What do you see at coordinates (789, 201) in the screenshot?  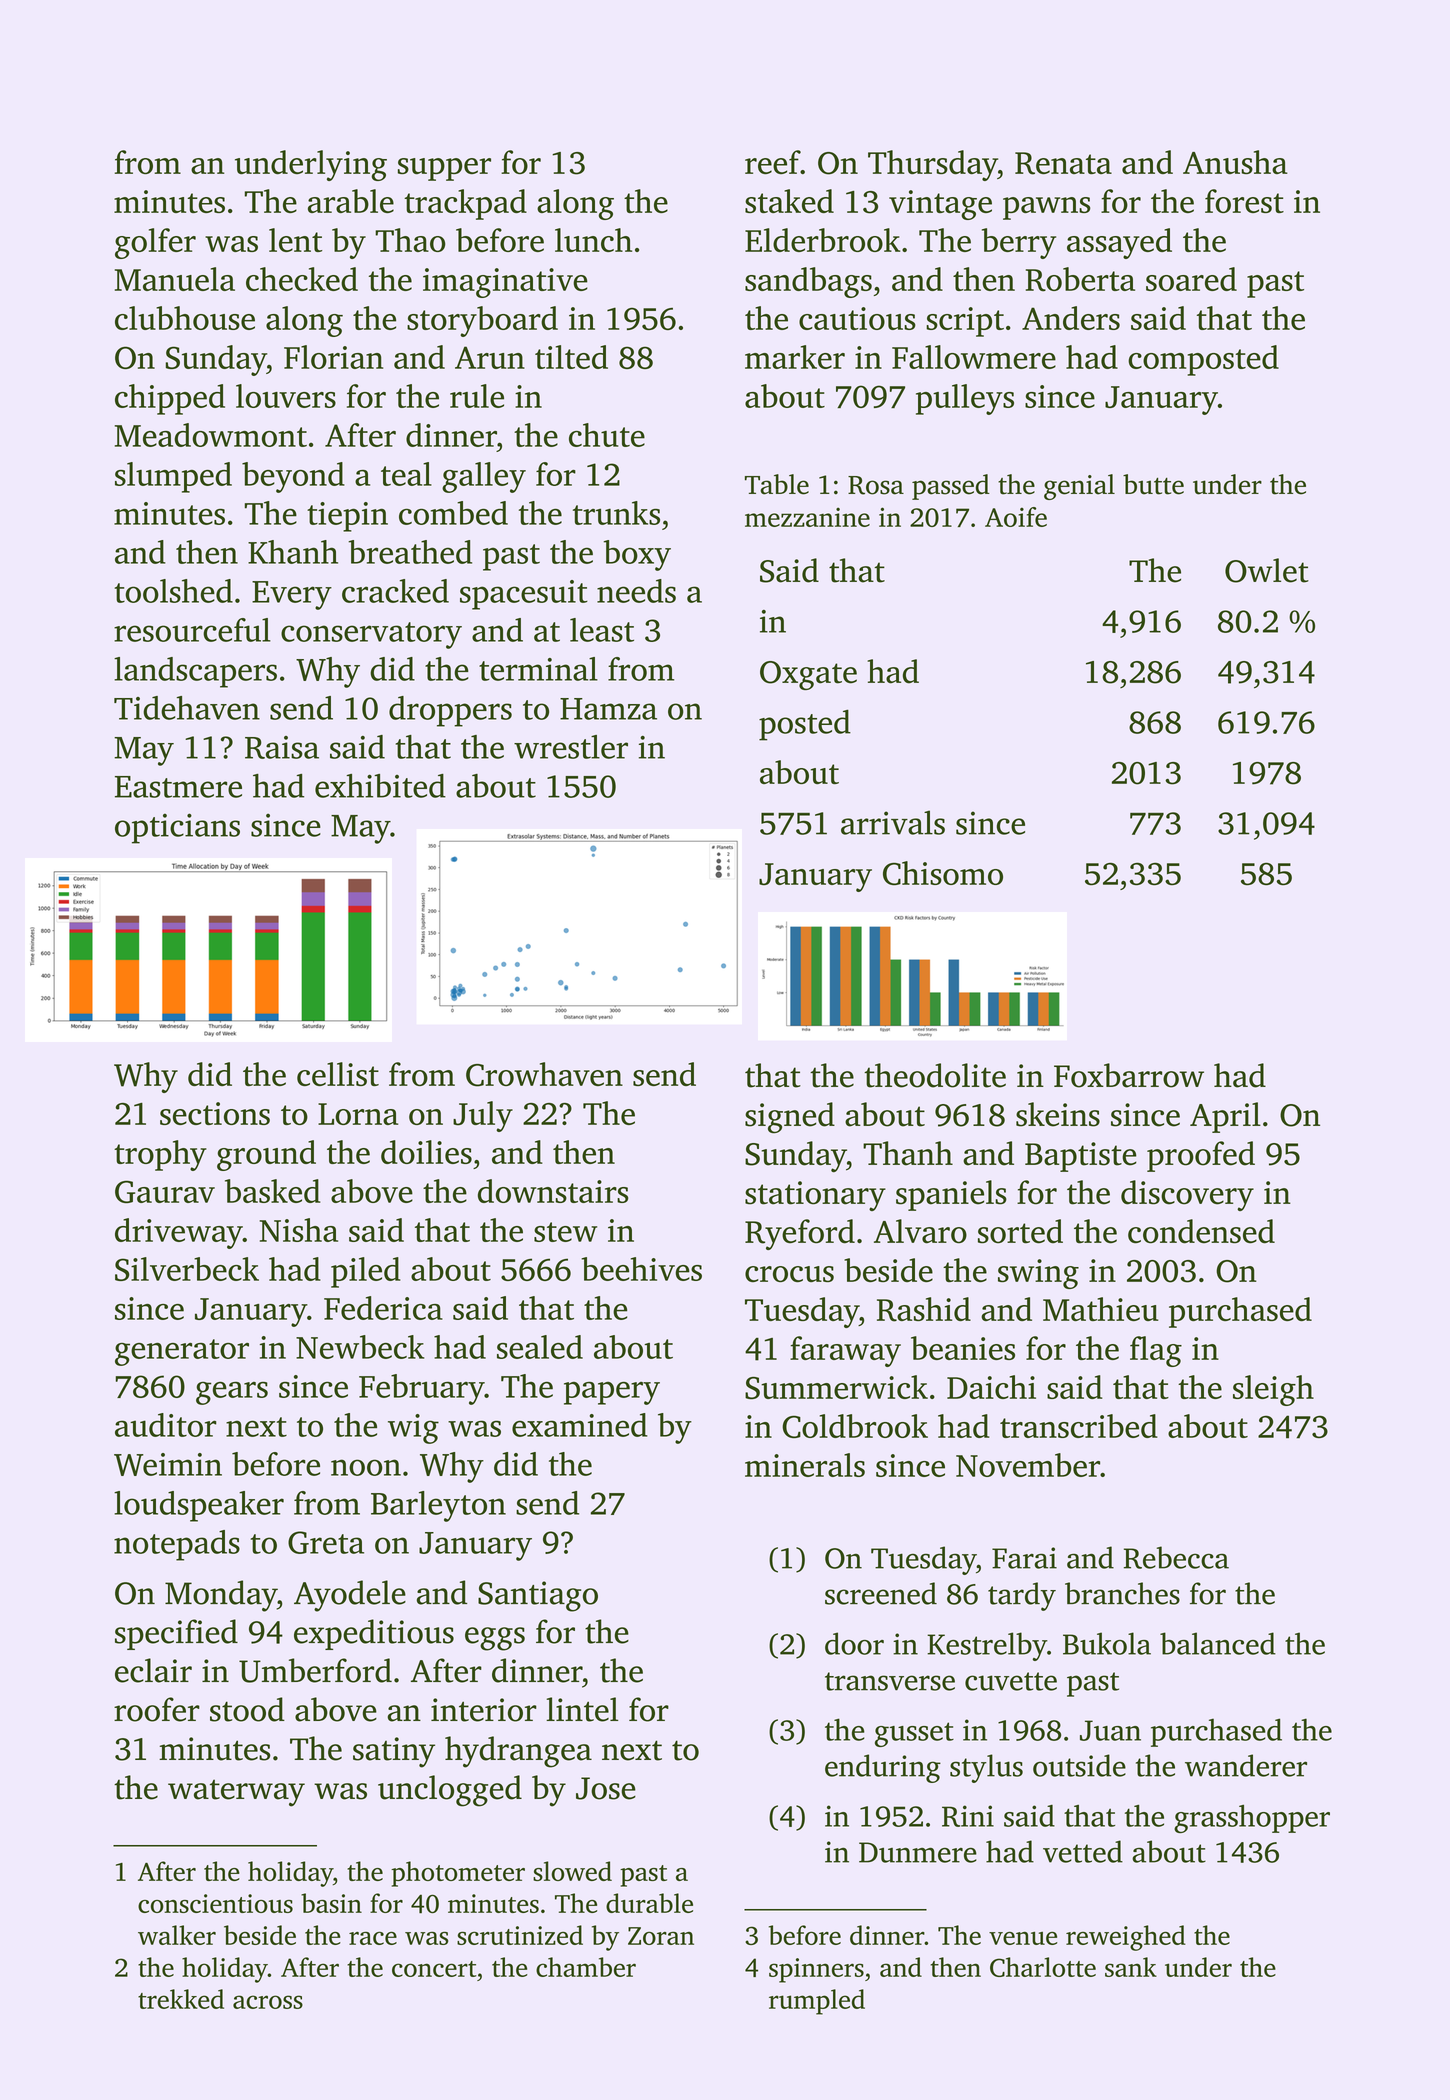 I see `staked` at bounding box center [789, 201].
